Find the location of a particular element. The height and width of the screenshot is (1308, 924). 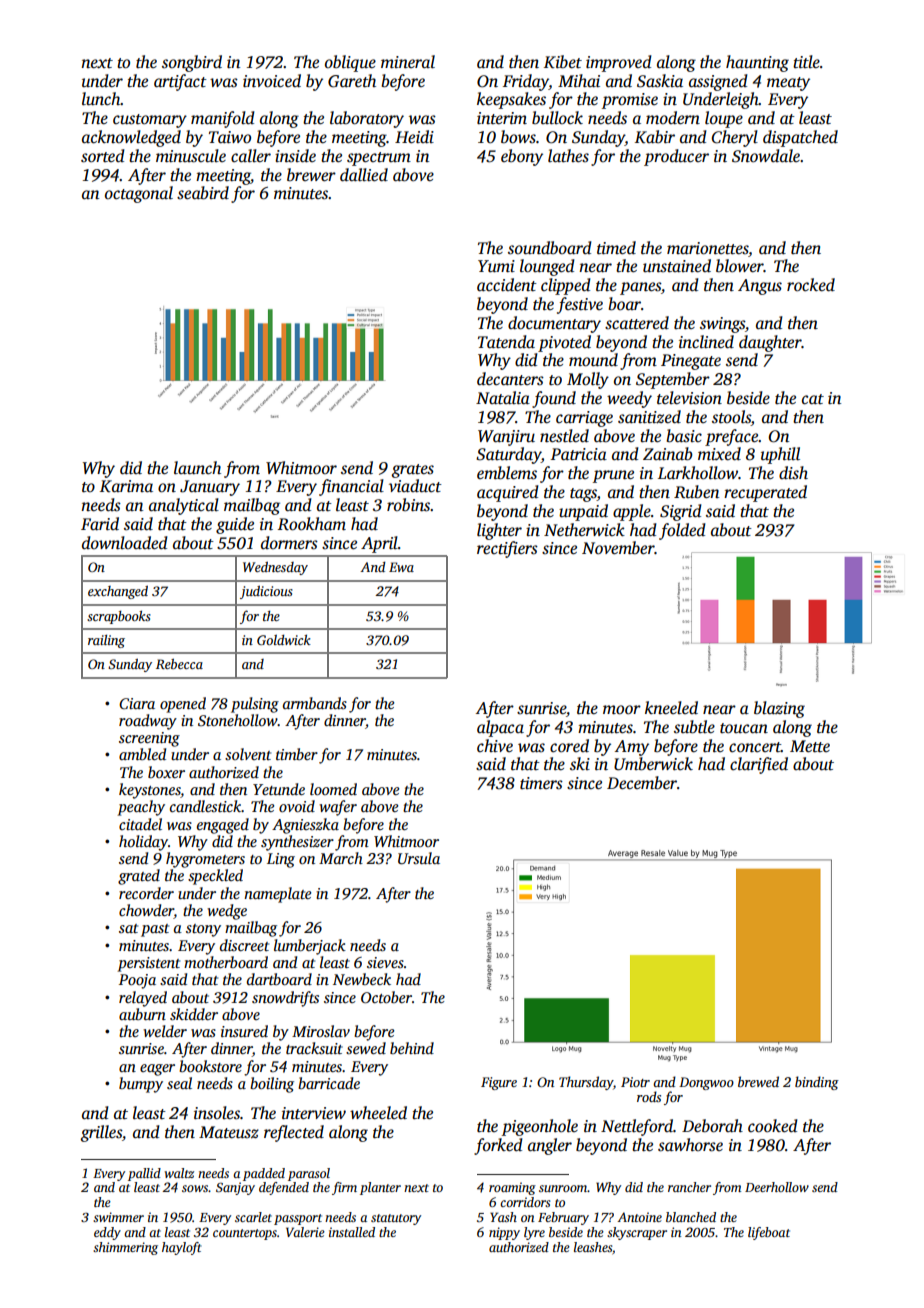

judicious is located at coordinates (266, 592).
